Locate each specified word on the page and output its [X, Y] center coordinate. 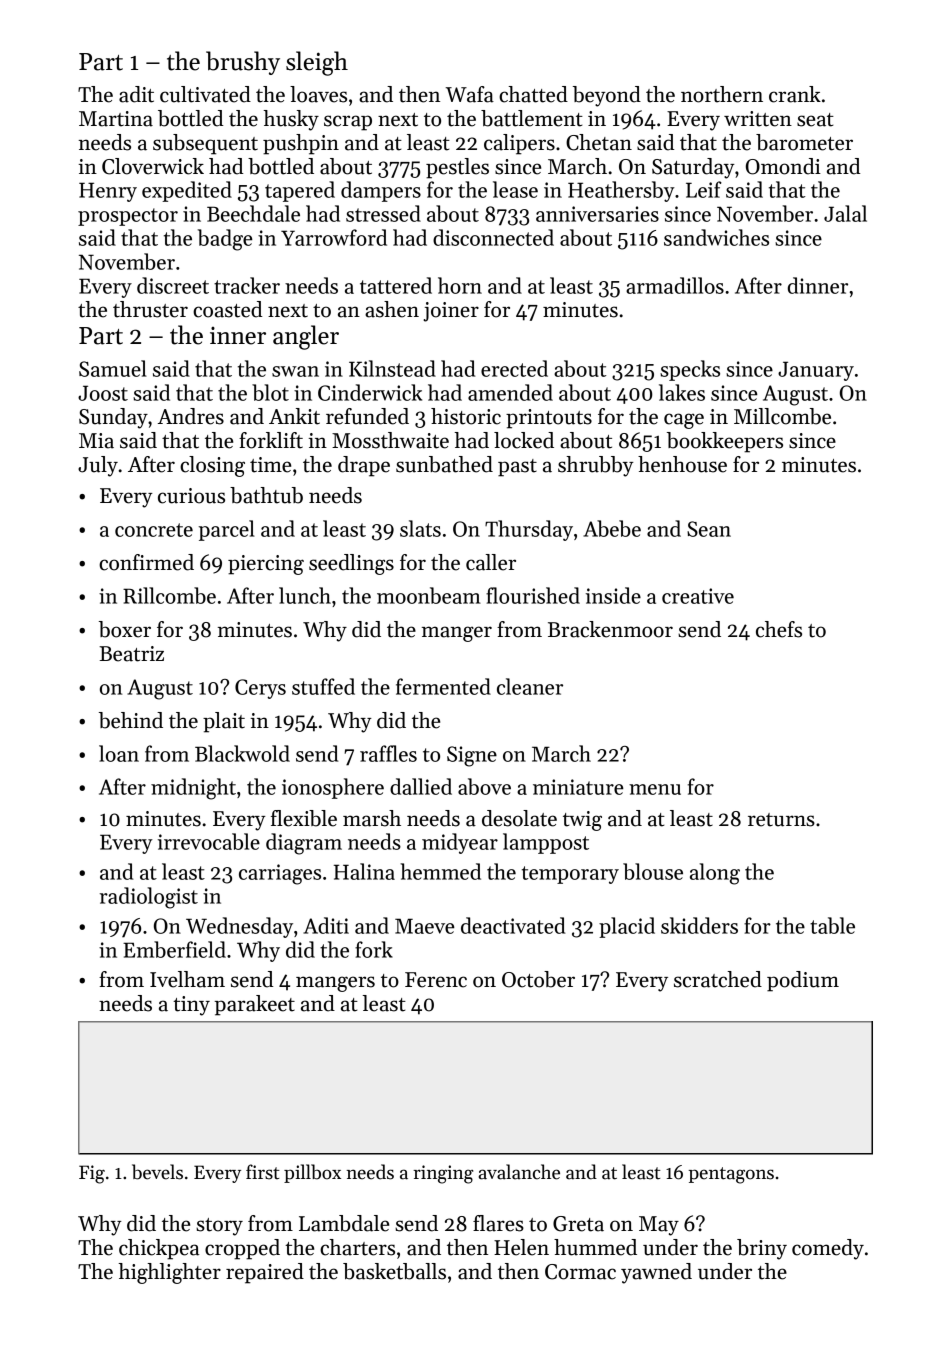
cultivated [205, 94]
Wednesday [239, 927]
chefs [779, 629]
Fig [92, 1174]
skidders [699, 925]
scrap [348, 123]
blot [270, 392]
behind [131, 720]
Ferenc [436, 980]
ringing [443, 1174]
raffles [388, 753]
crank [795, 94]
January [816, 371]
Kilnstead [392, 368]
